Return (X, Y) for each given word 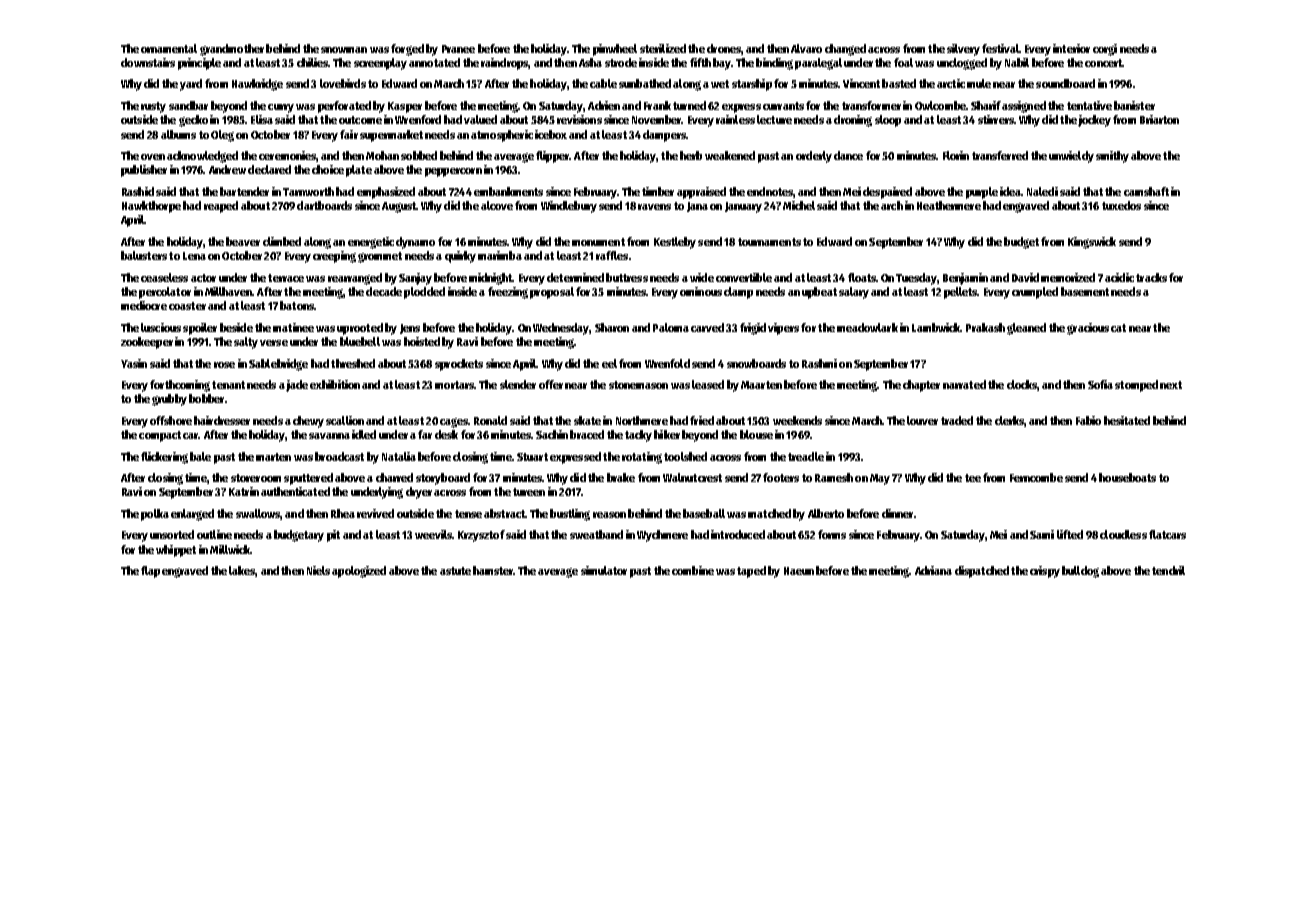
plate (359, 171)
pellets (961, 293)
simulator (604, 570)
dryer (419, 493)
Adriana (933, 570)
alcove (497, 205)
